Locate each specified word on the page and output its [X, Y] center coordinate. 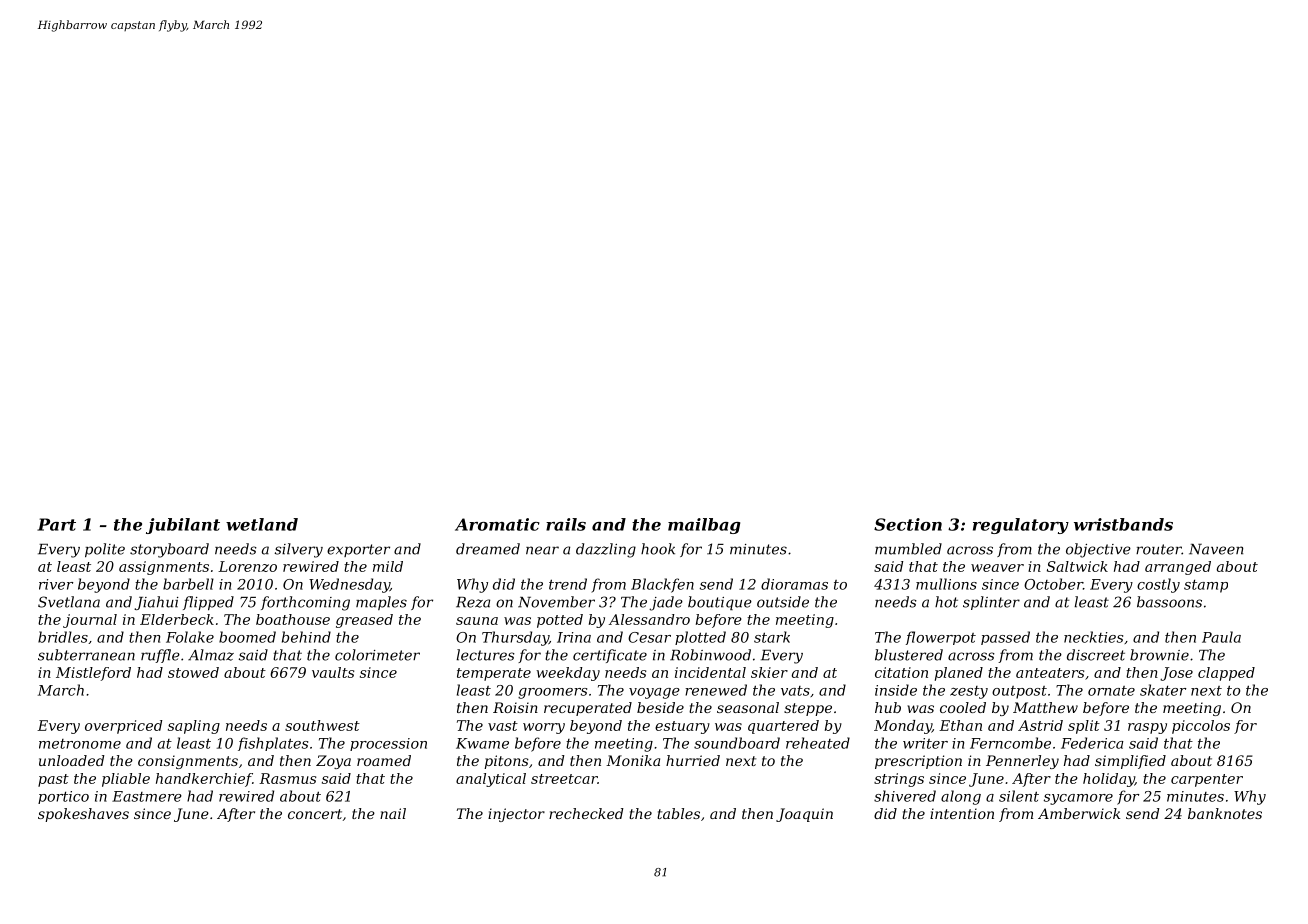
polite [105, 550]
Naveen [1216, 549]
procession [388, 744]
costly [1158, 585]
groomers [552, 693]
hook [658, 549]
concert [315, 814]
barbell [188, 584]
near [542, 550]
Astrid [1040, 725]
